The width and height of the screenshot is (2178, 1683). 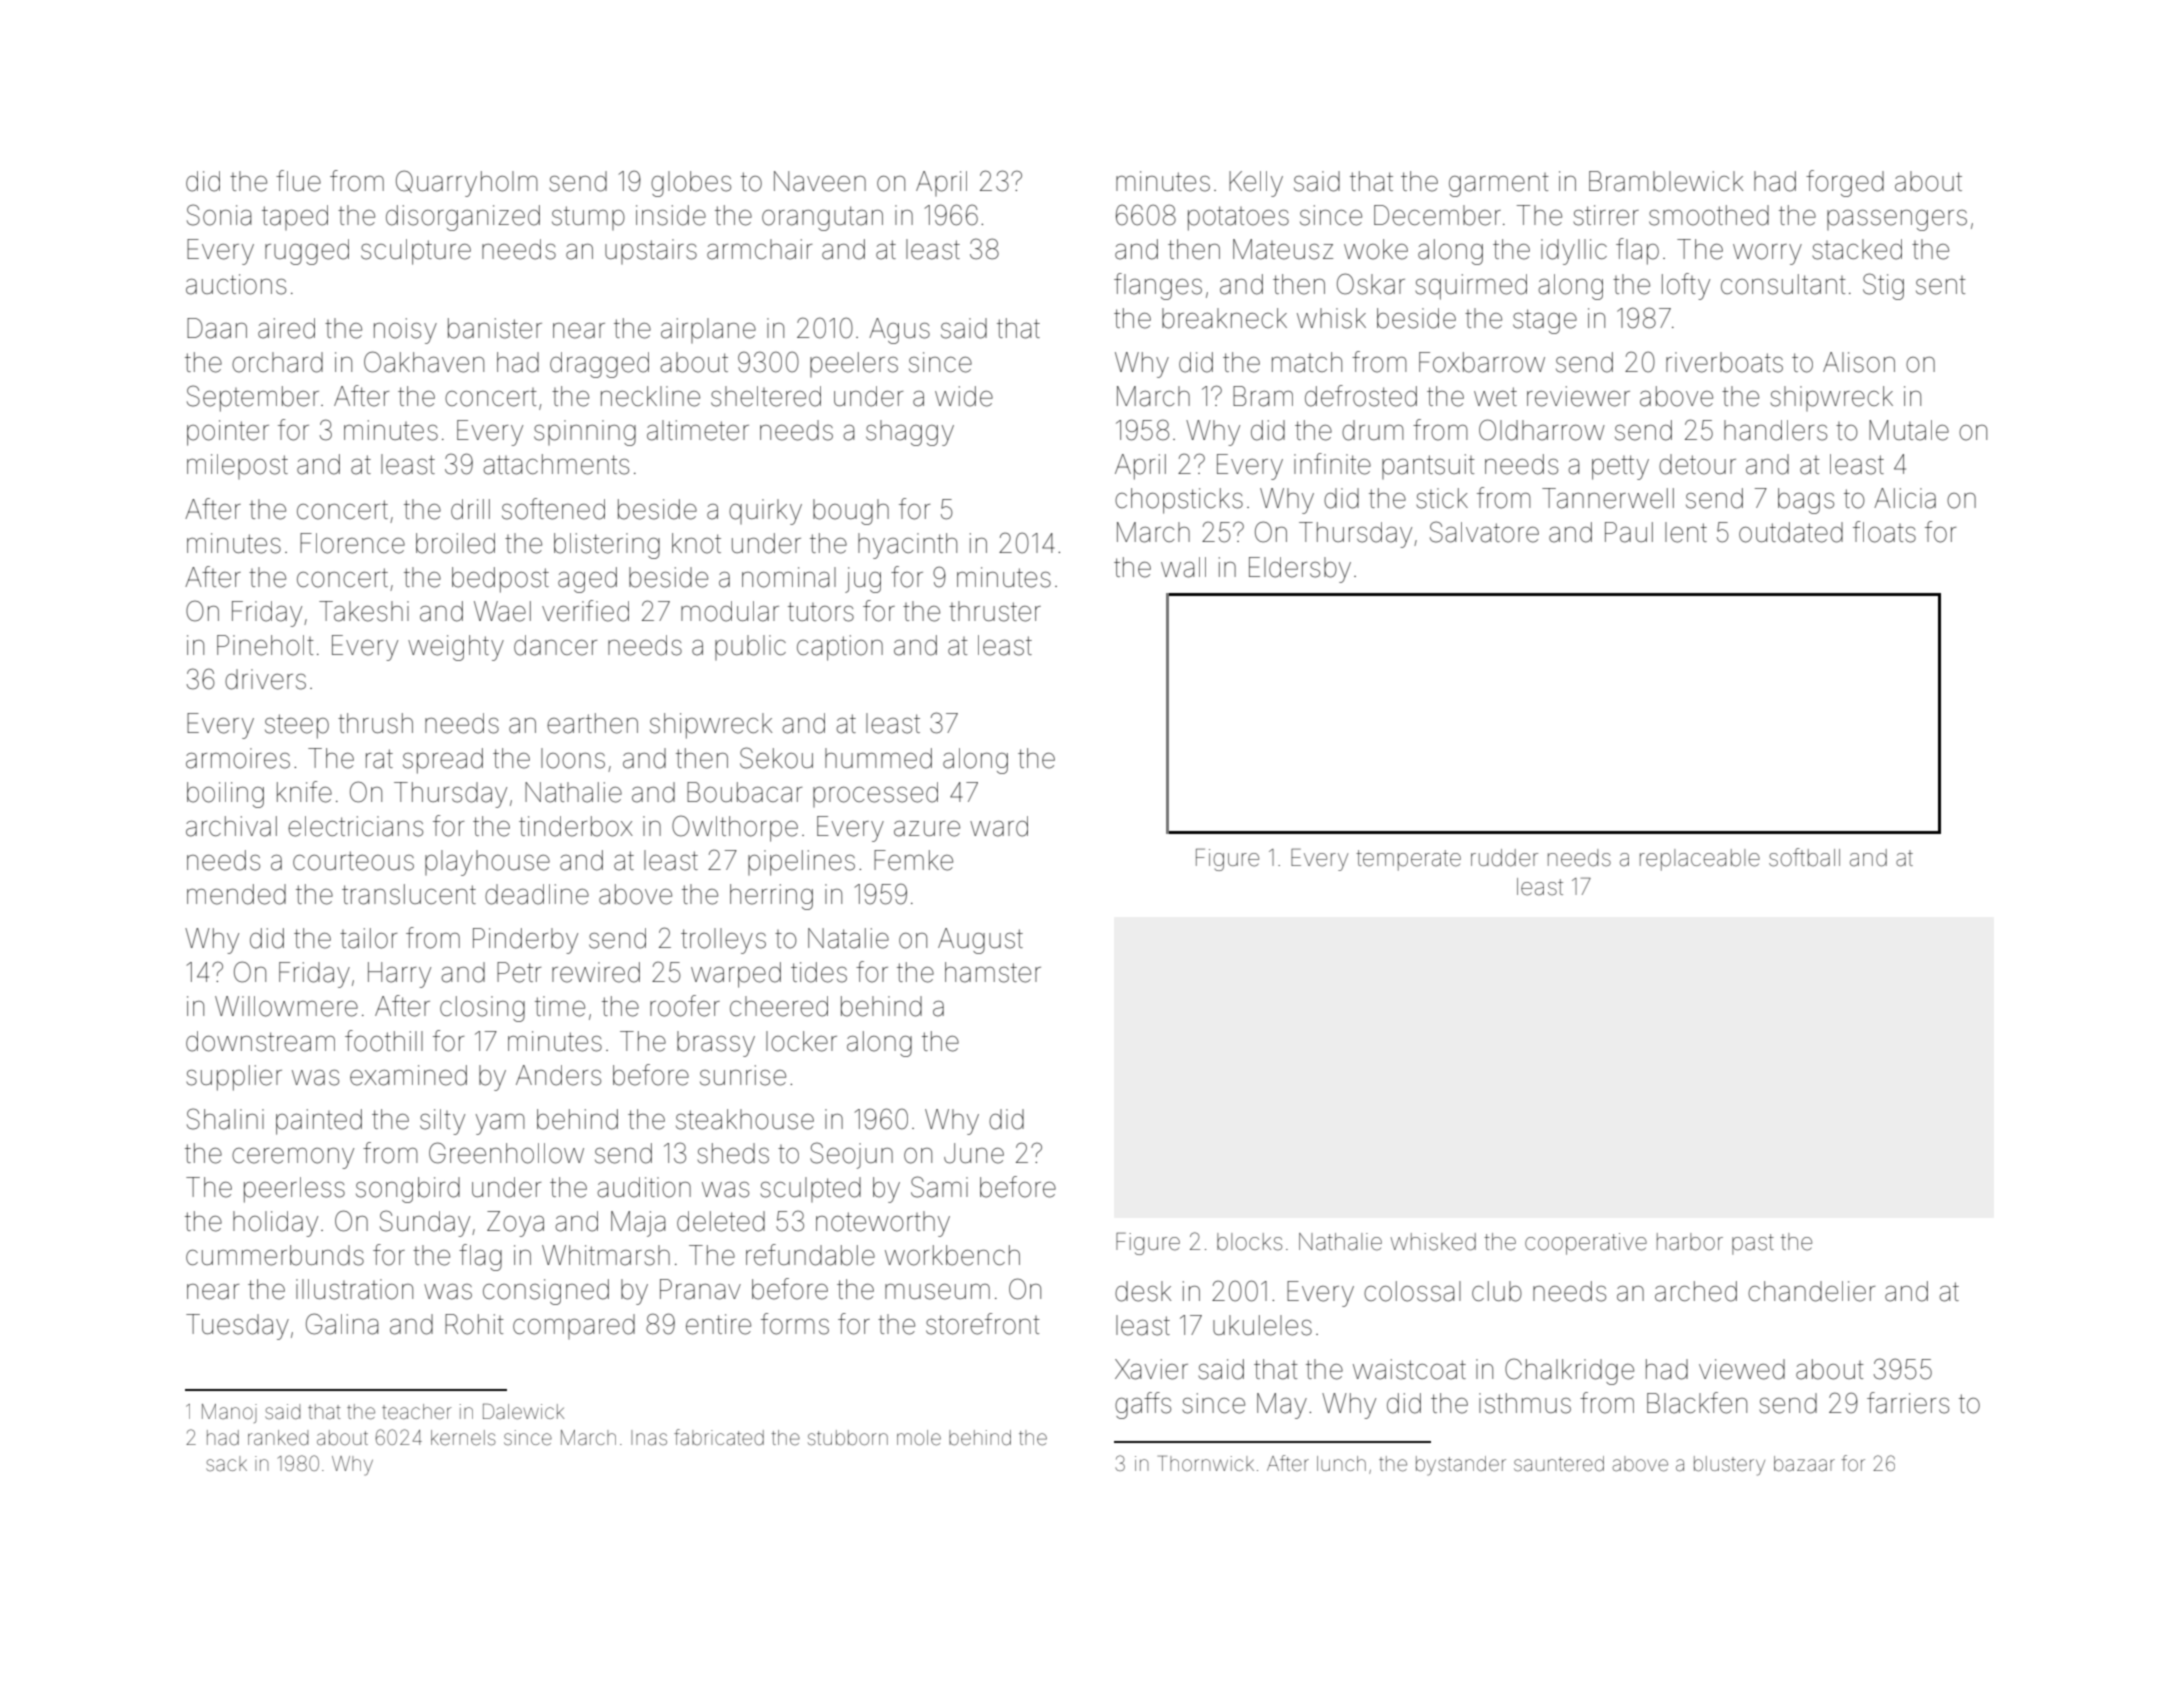 I want to click on temperate, so click(x=1408, y=860).
